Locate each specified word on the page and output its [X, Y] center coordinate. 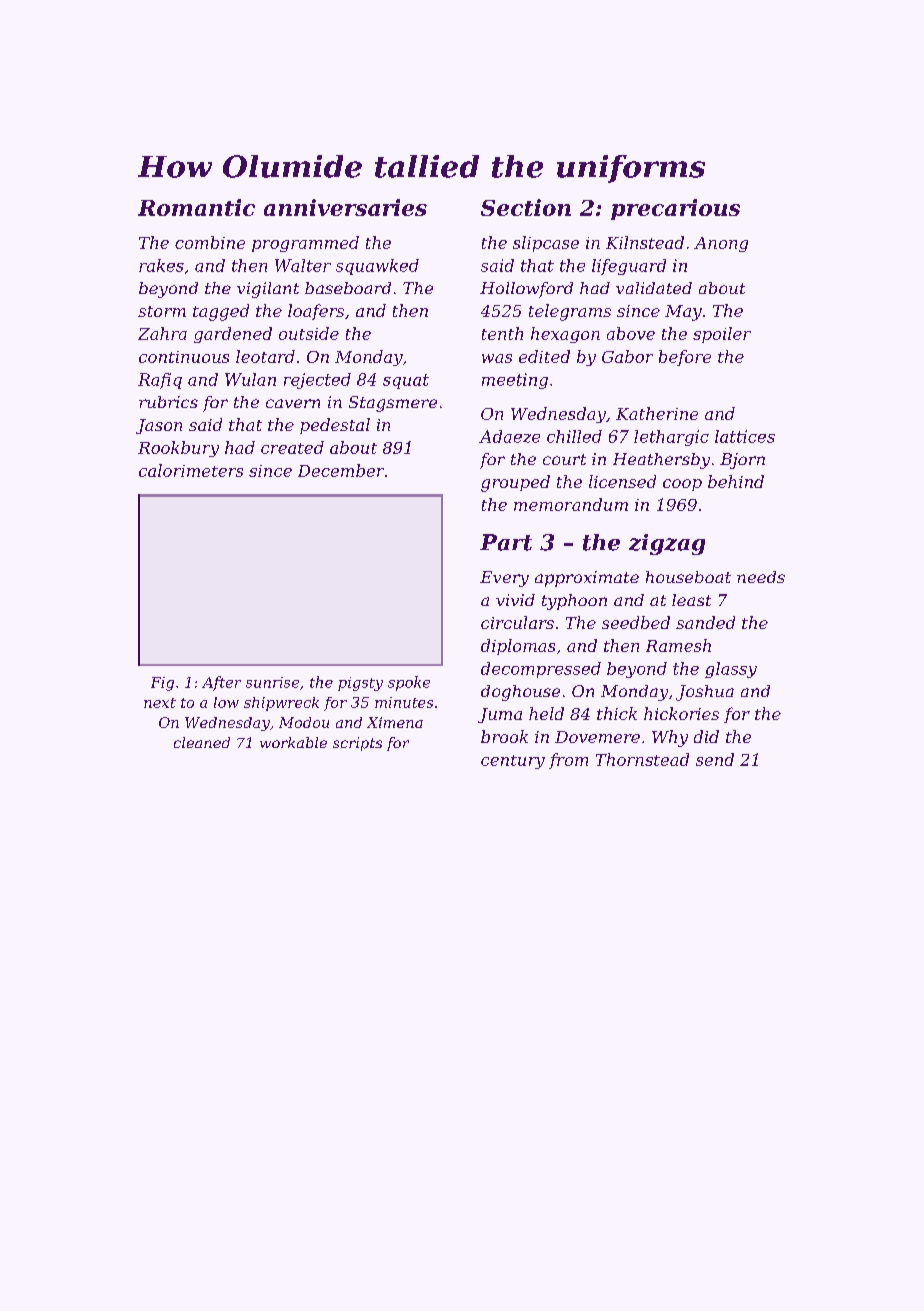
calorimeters [191, 470]
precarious [675, 209]
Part [506, 542]
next [160, 703]
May [683, 313]
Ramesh [678, 645]
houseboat [688, 577]
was [497, 358]
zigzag [667, 544]
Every [504, 579]
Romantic [196, 207]
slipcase [546, 244]
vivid [515, 600]
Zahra [162, 333]
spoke [409, 683]
